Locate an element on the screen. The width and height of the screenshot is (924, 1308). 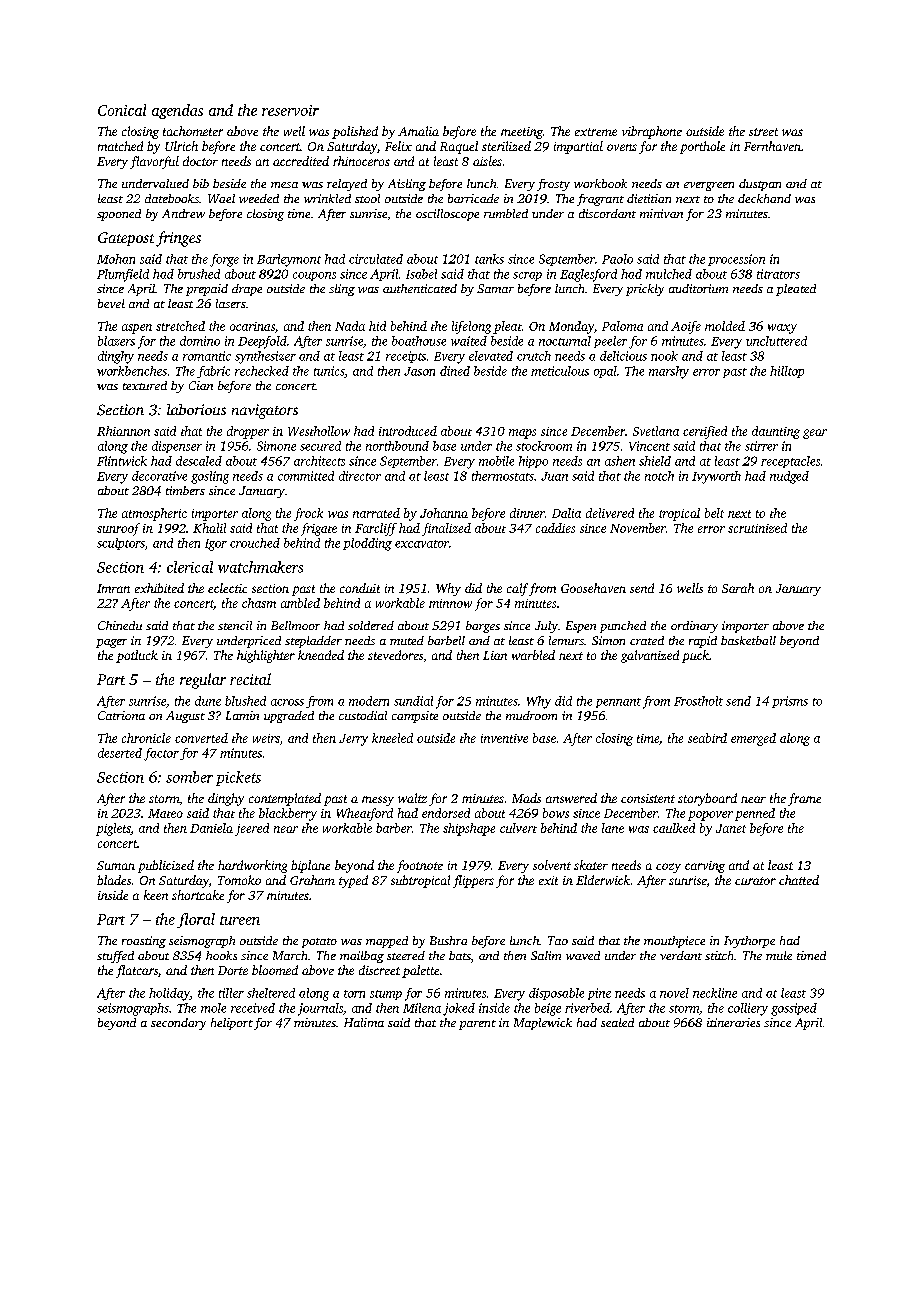
thermostats is located at coordinates (503, 476).
